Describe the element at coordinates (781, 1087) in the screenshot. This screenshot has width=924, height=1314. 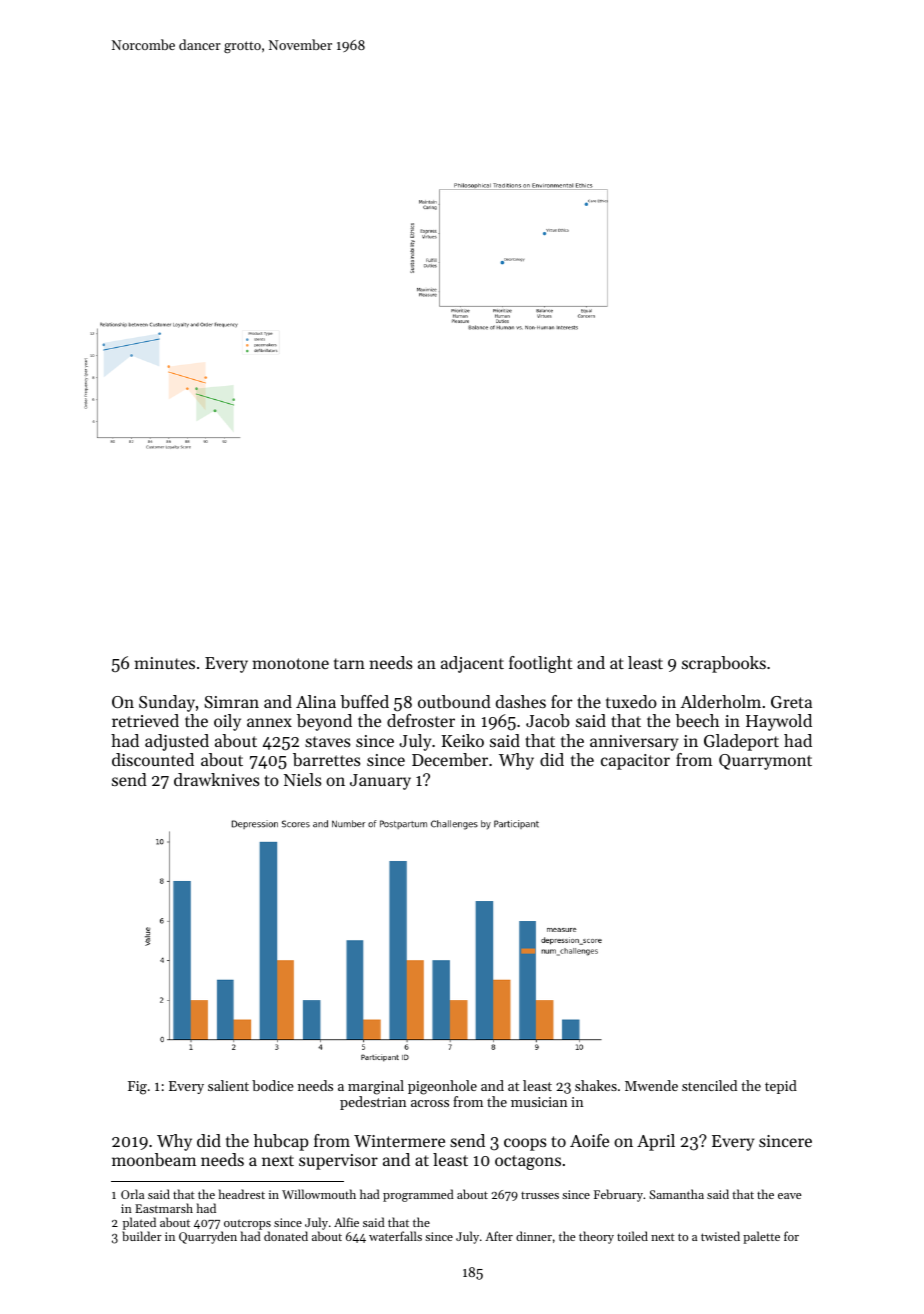
I see `tepid` at that location.
